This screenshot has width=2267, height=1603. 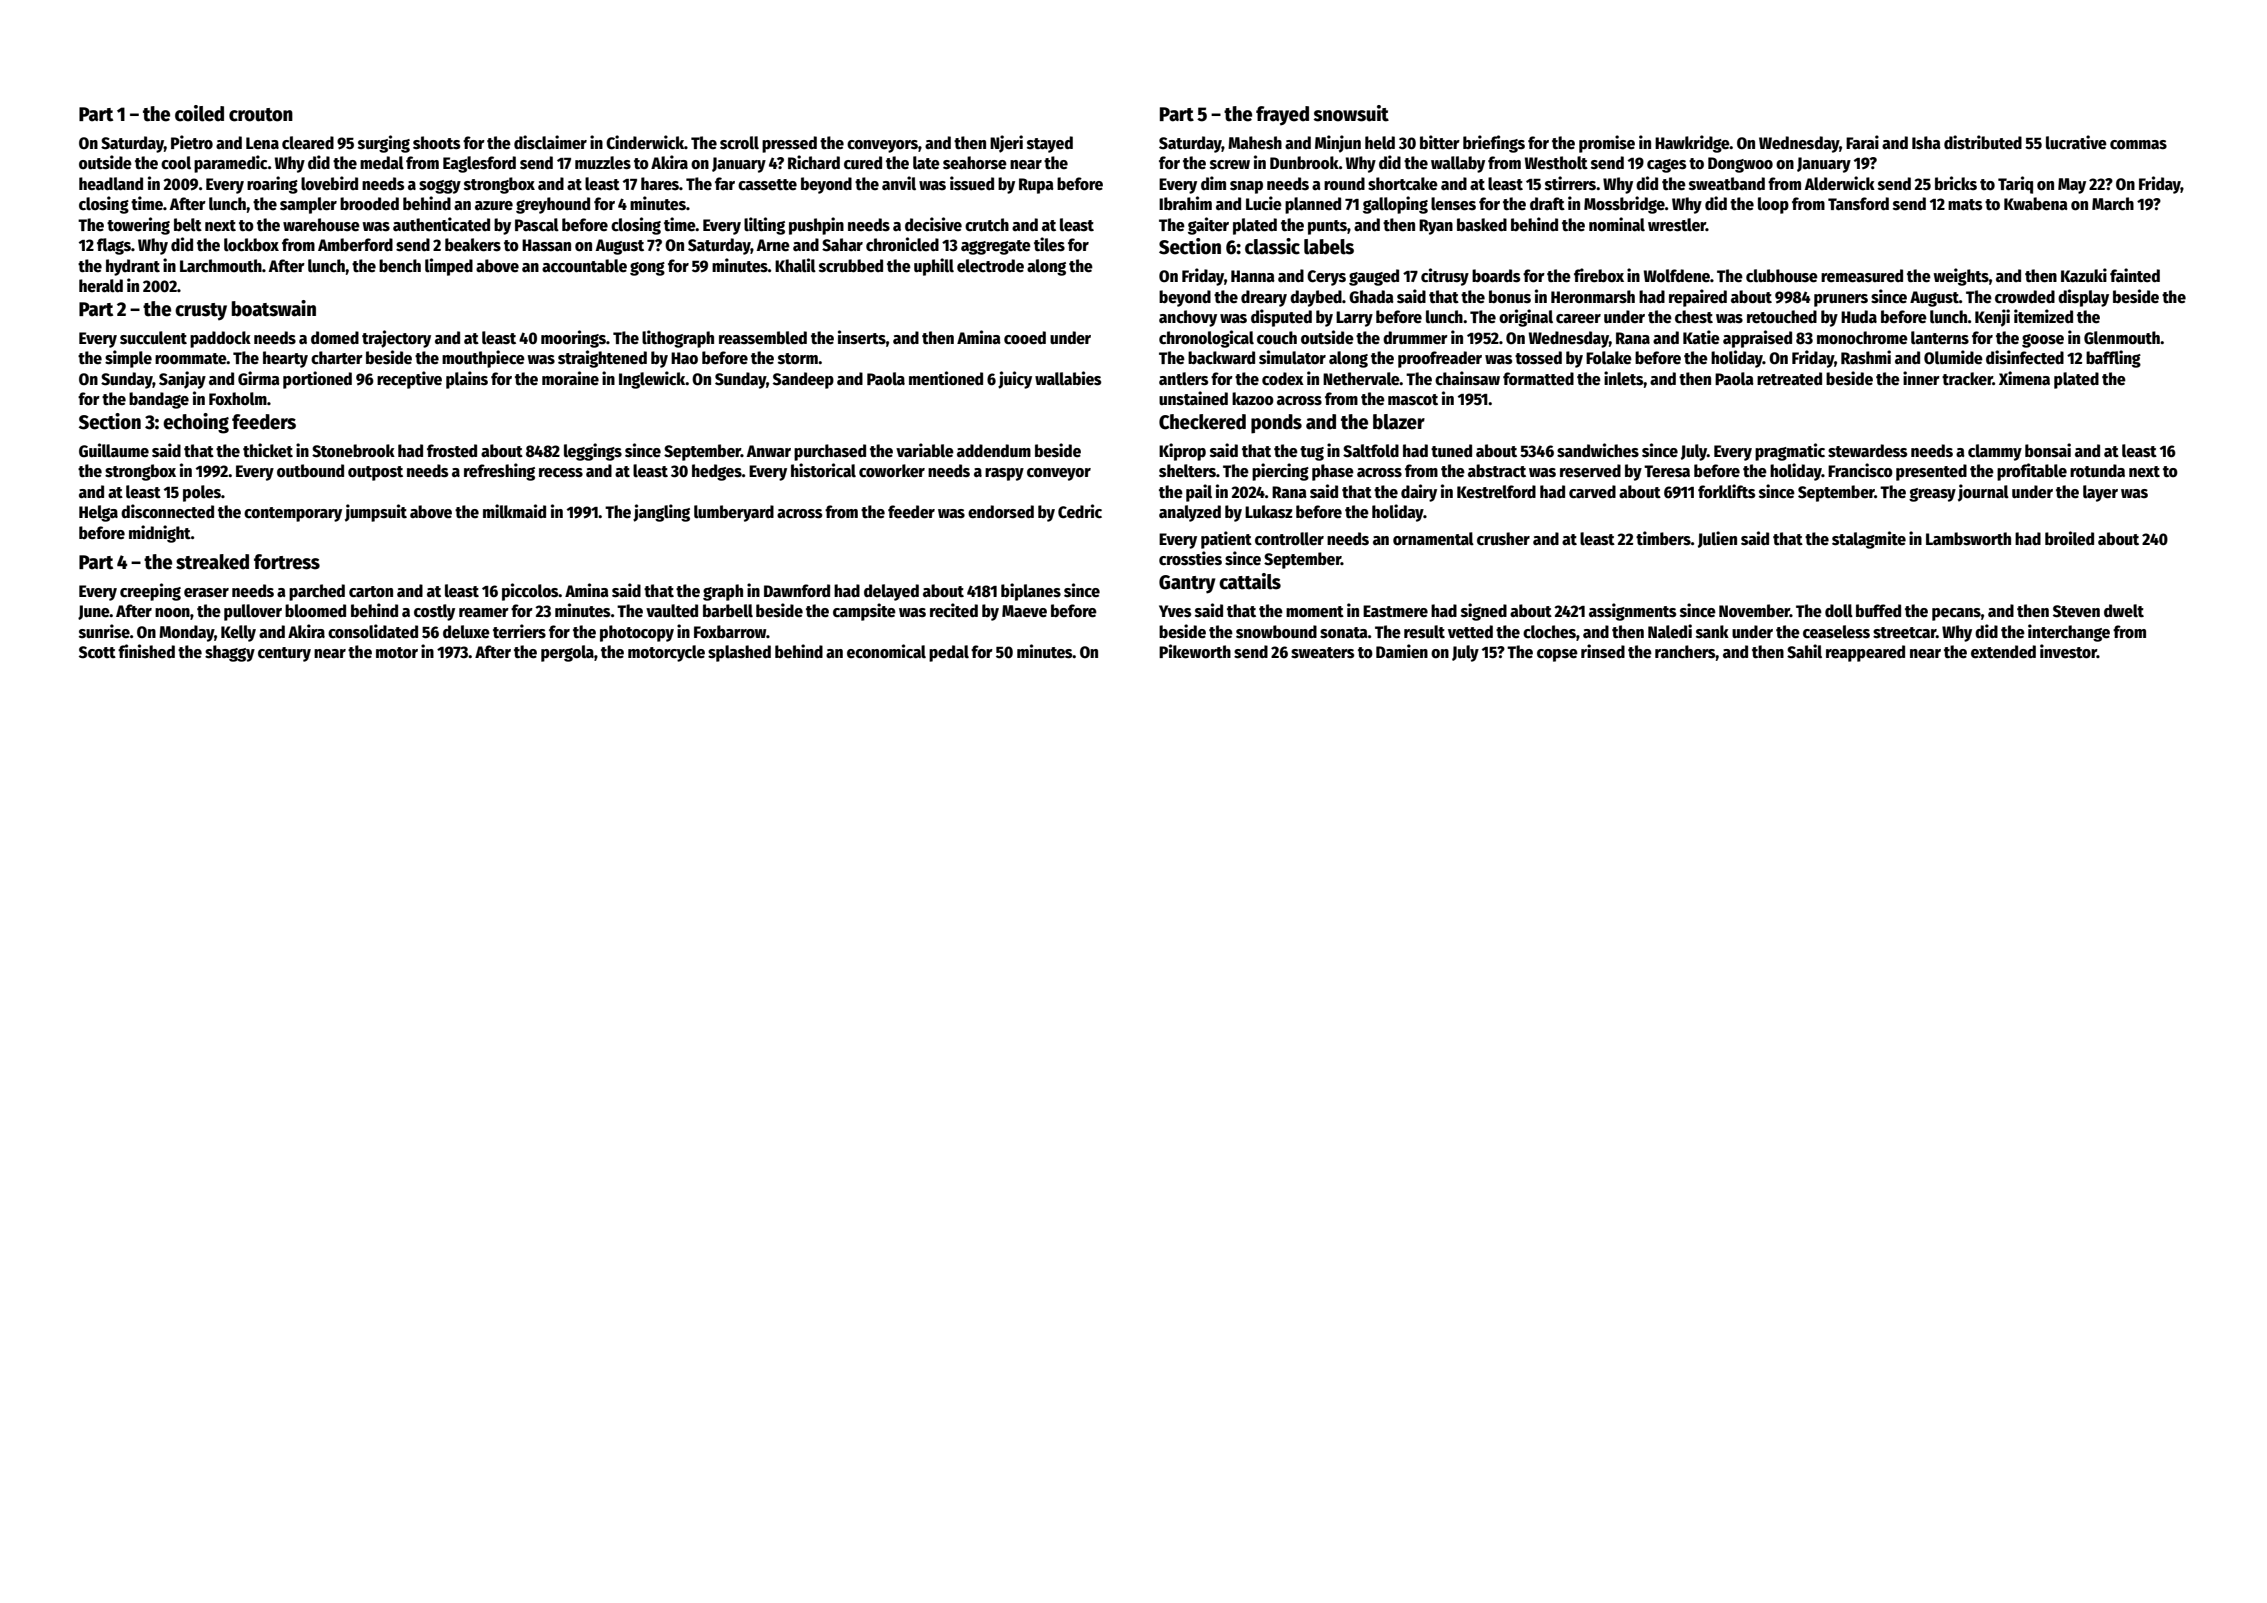 What do you see at coordinates (925, 450) in the screenshot?
I see `variable` at bounding box center [925, 450].
